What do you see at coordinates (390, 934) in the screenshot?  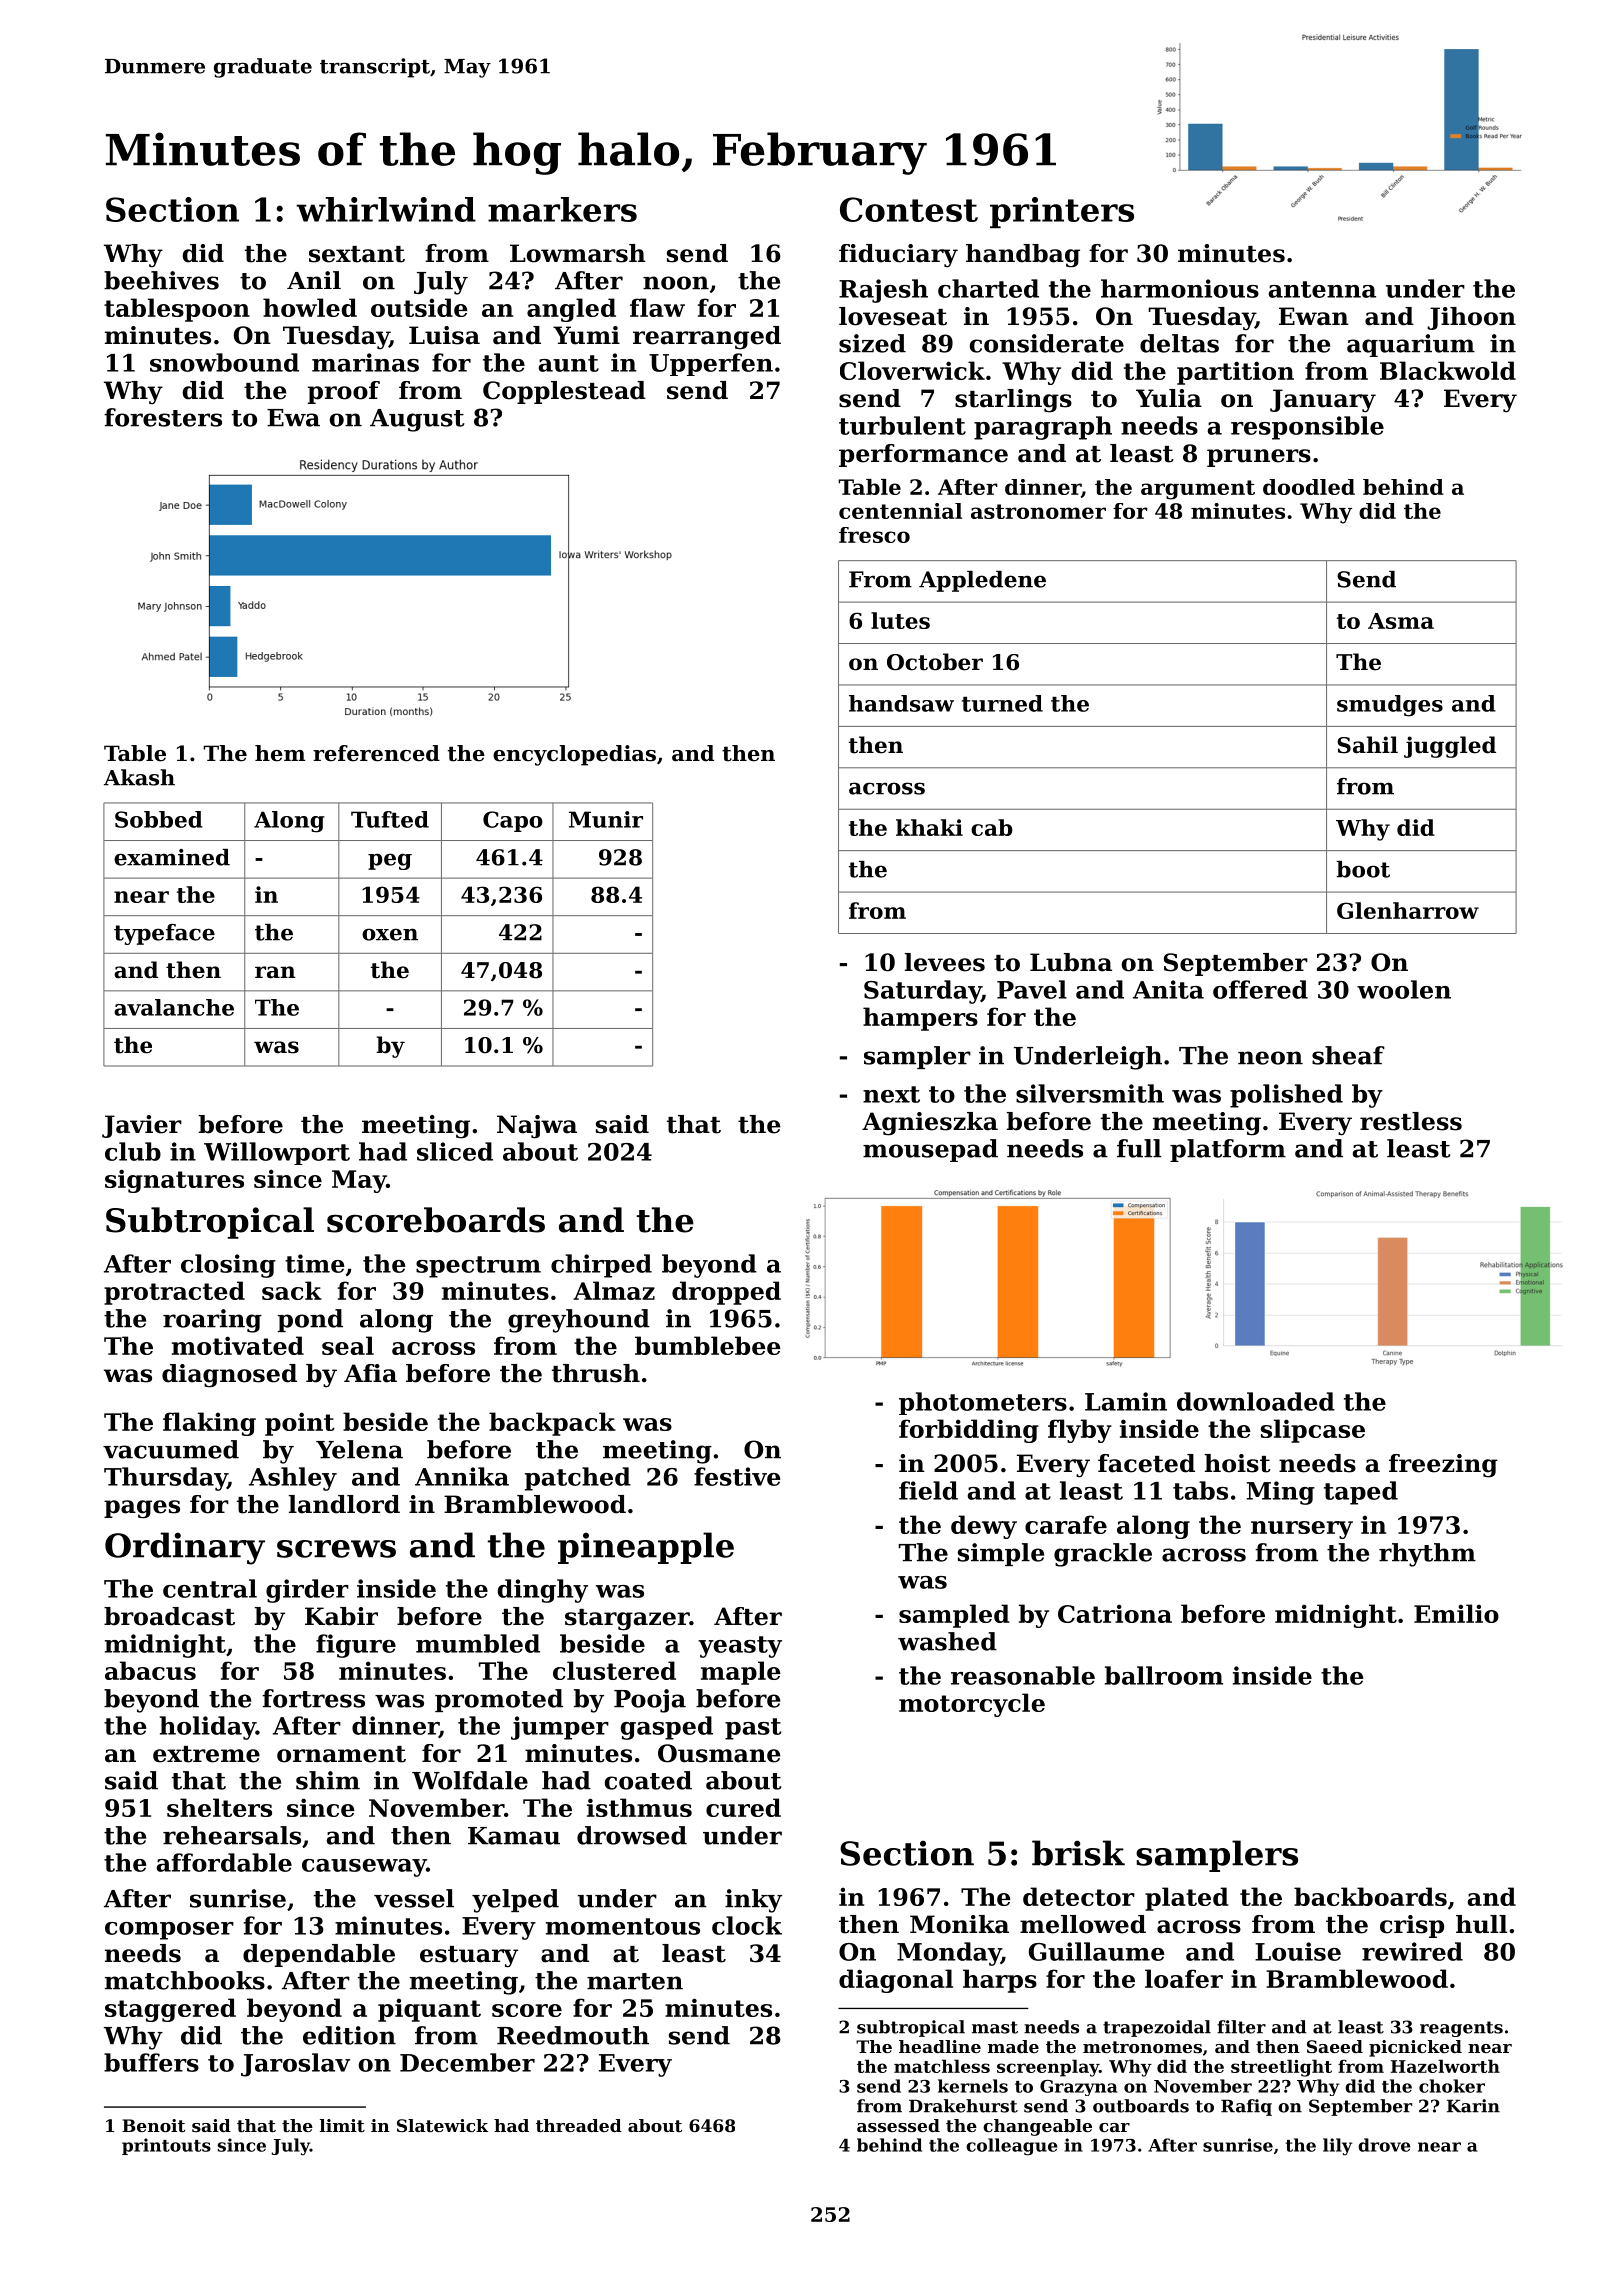 I see `oxen` at bounding box center [390, 934].
